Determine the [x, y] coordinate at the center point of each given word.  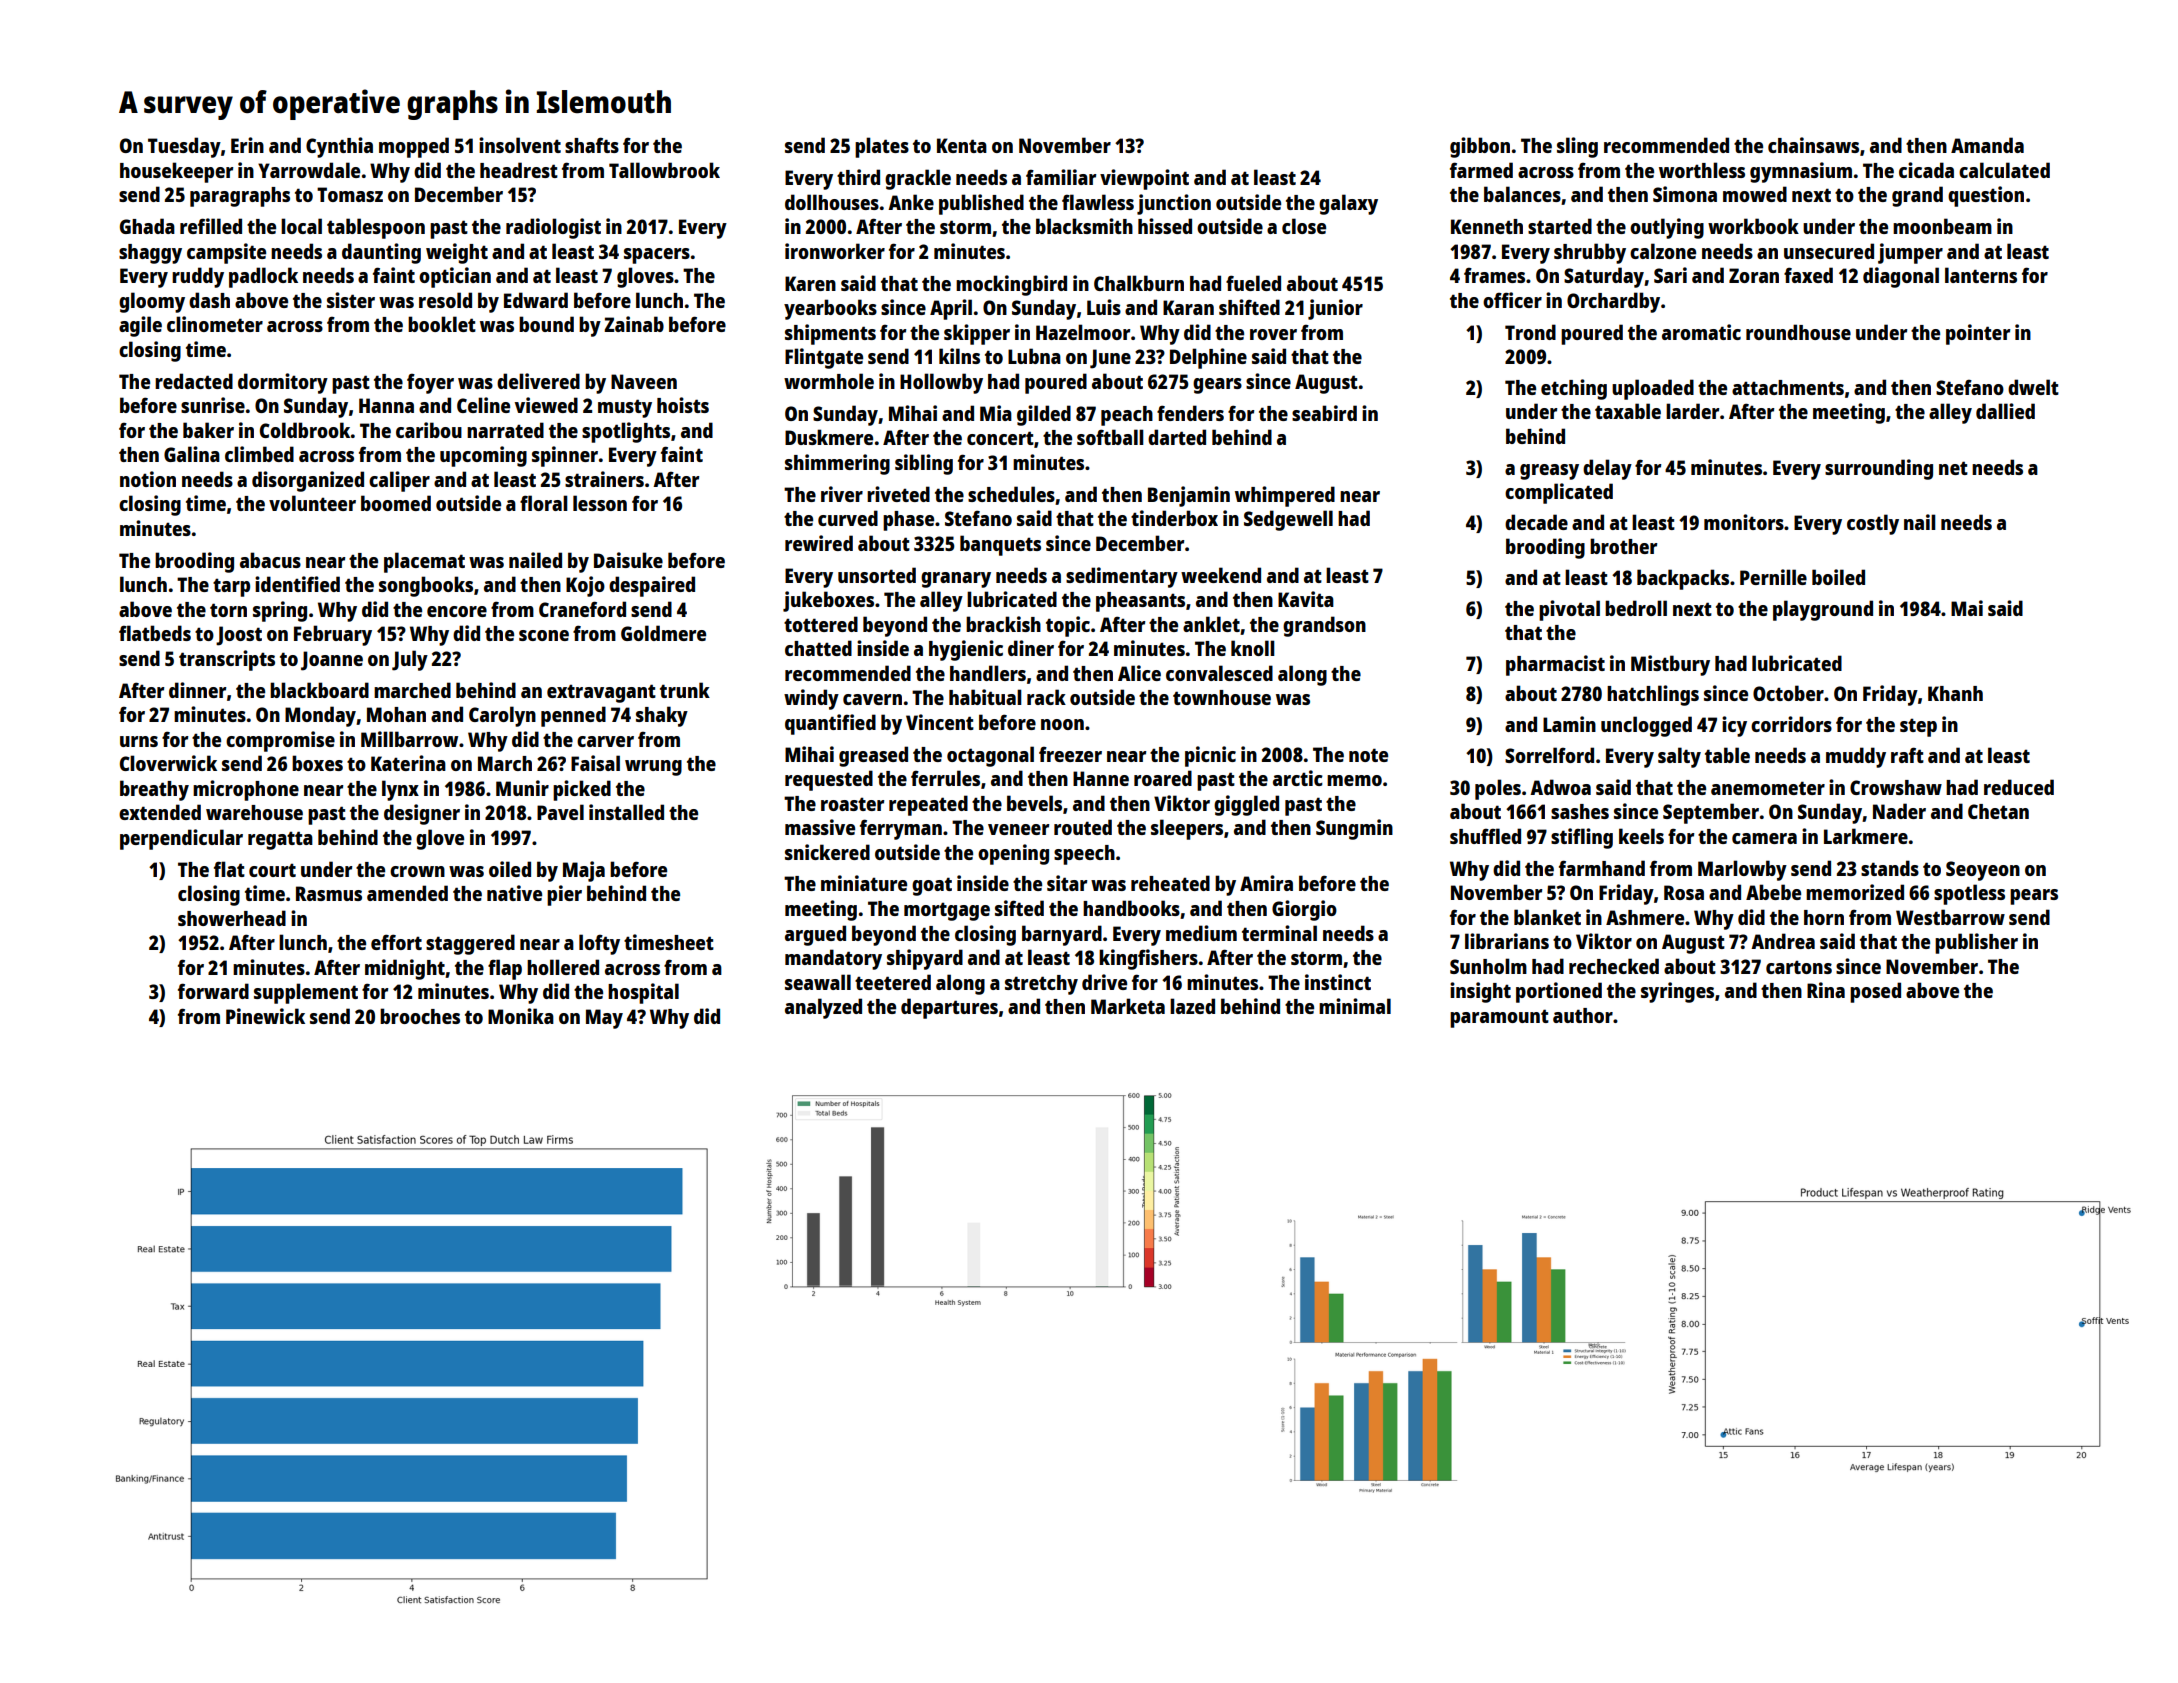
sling [1577, 147]
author [1583, 1015]
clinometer [215, 324]
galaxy [1348, 204]
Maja [584, 871]
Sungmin [1354, 829]
